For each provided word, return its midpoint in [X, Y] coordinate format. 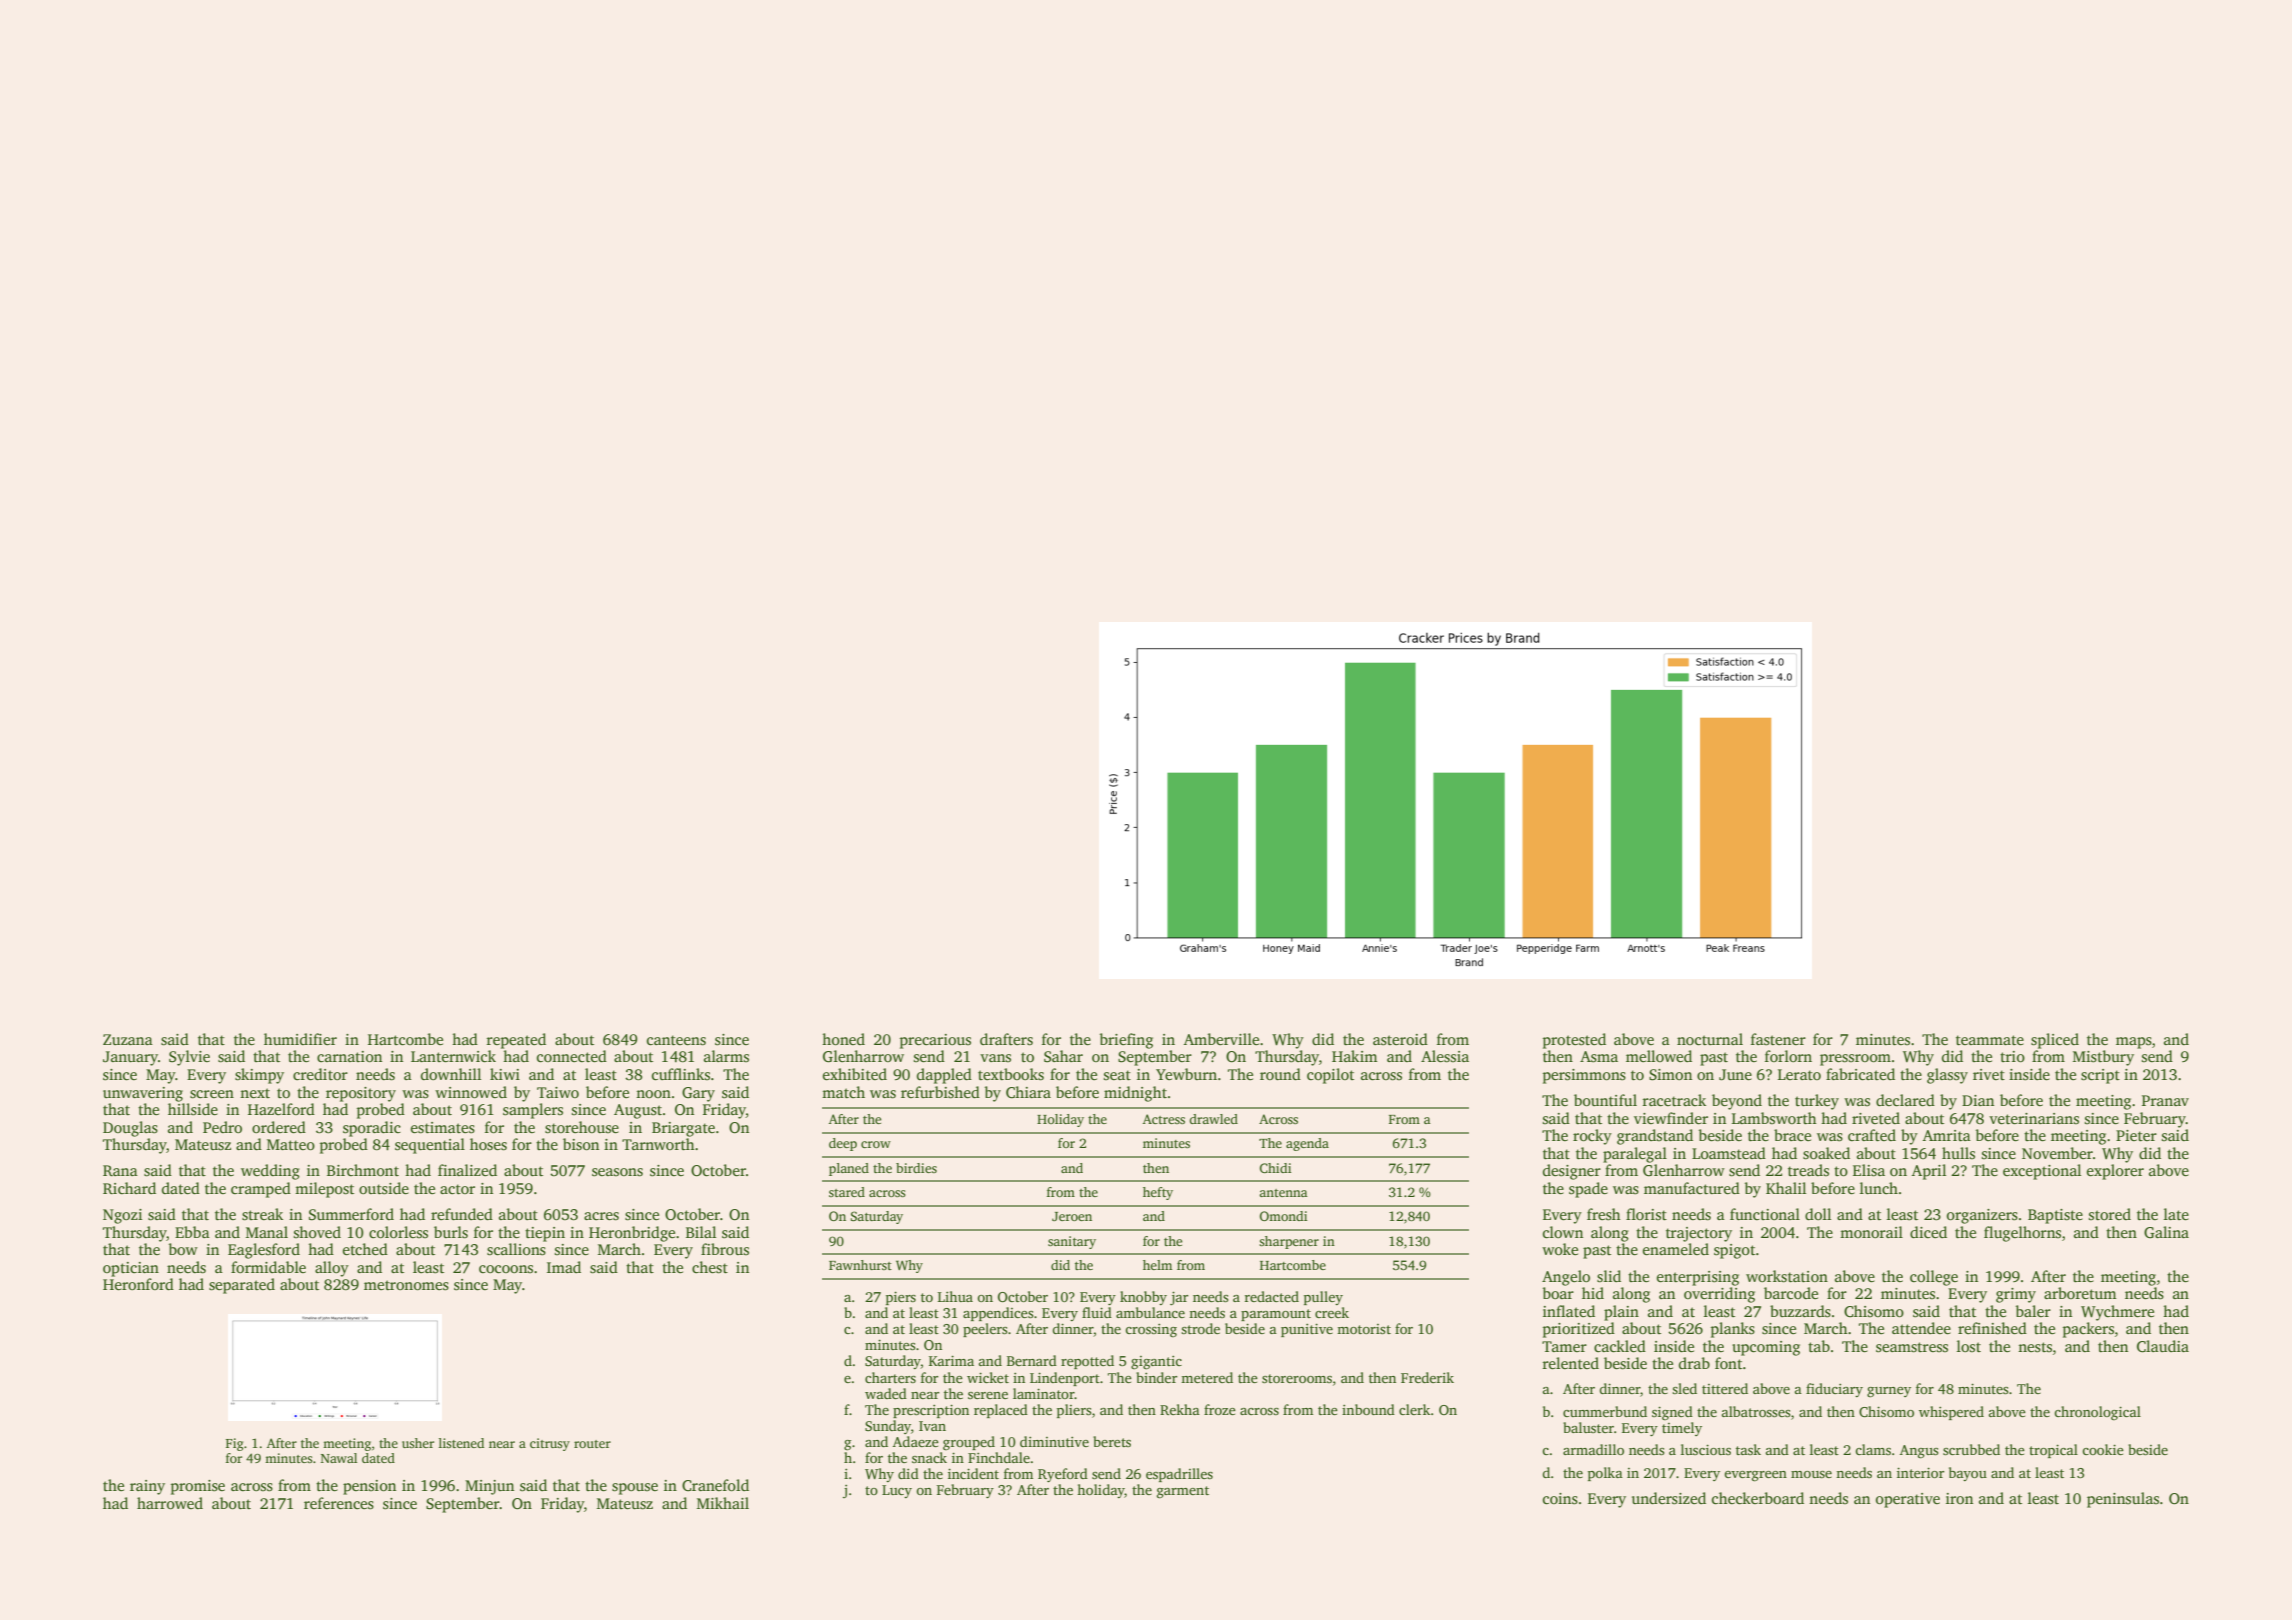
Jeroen [1072, 1216]
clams [1873, 1449]
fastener [1778, 1039]
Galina [2166, 1232]
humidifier [300, 1039]
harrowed [170, 1503]
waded [886, 1393]
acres [601, 1216]
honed [843, 1039]
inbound [1368, 1409]
